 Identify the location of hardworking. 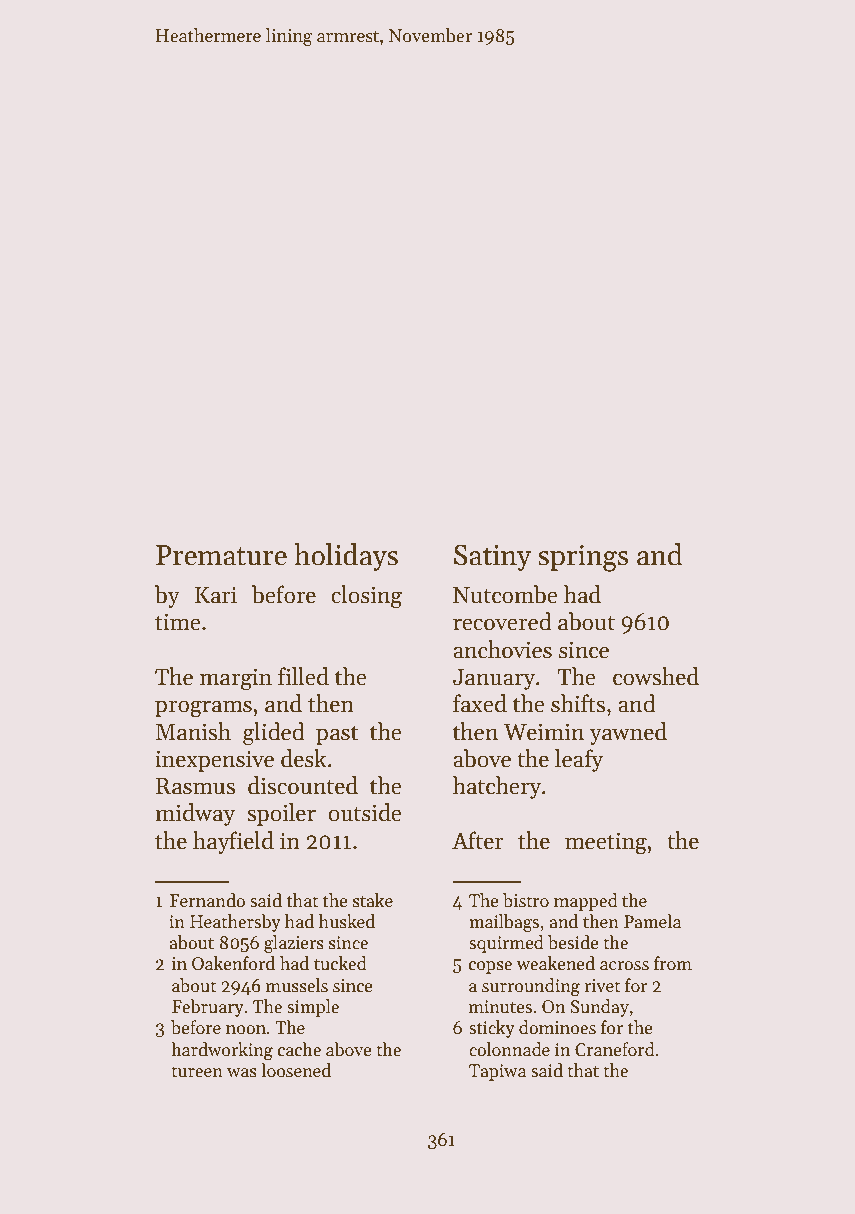
(222, 1051).
